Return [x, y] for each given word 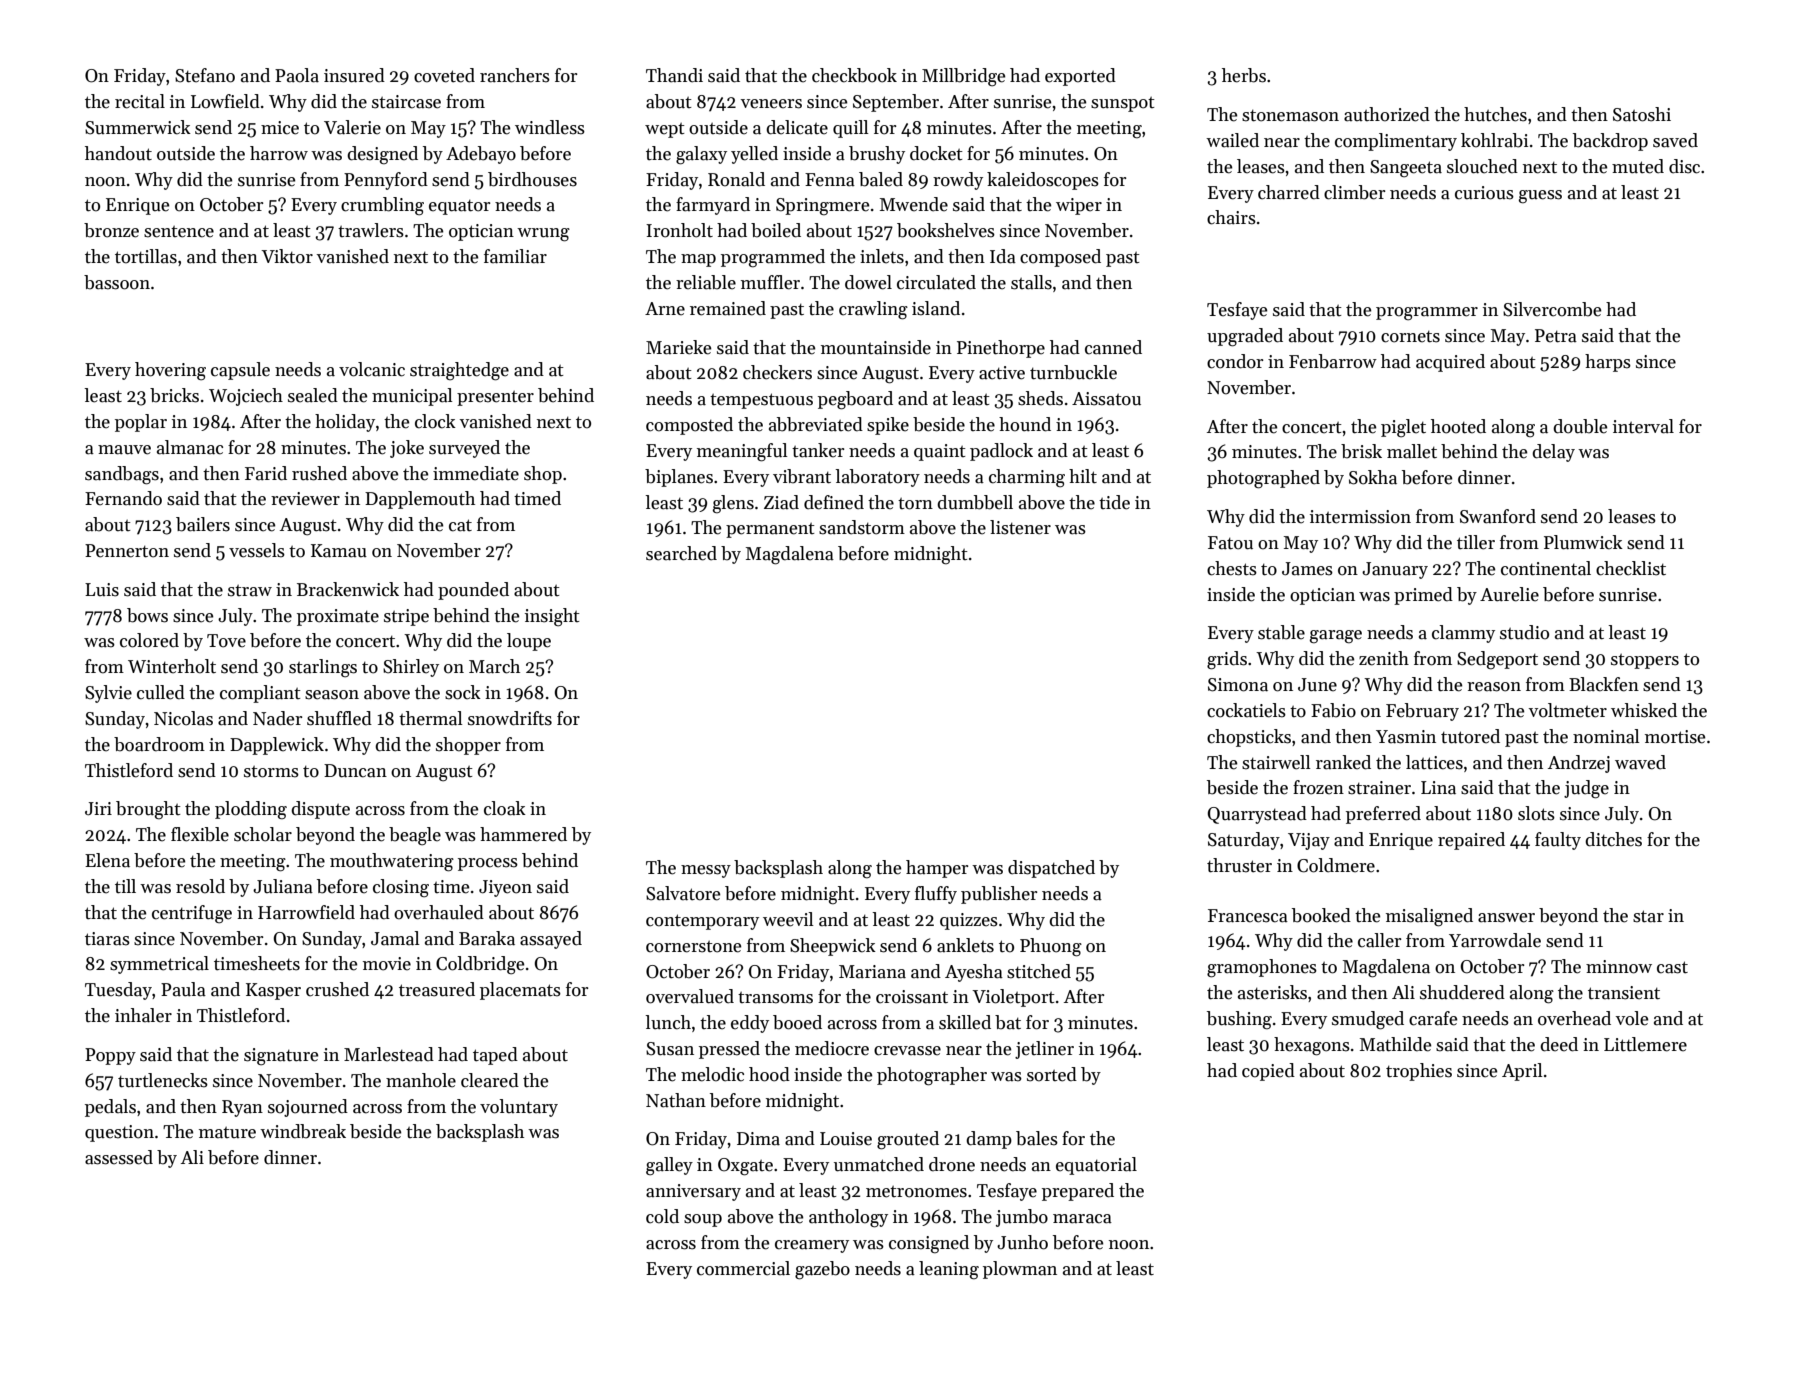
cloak [505, 808]
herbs [1244, 75]
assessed [119, 1157]
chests [1232, 568]
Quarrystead [1257, 815]
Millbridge [963, 77]
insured [354, 75]
